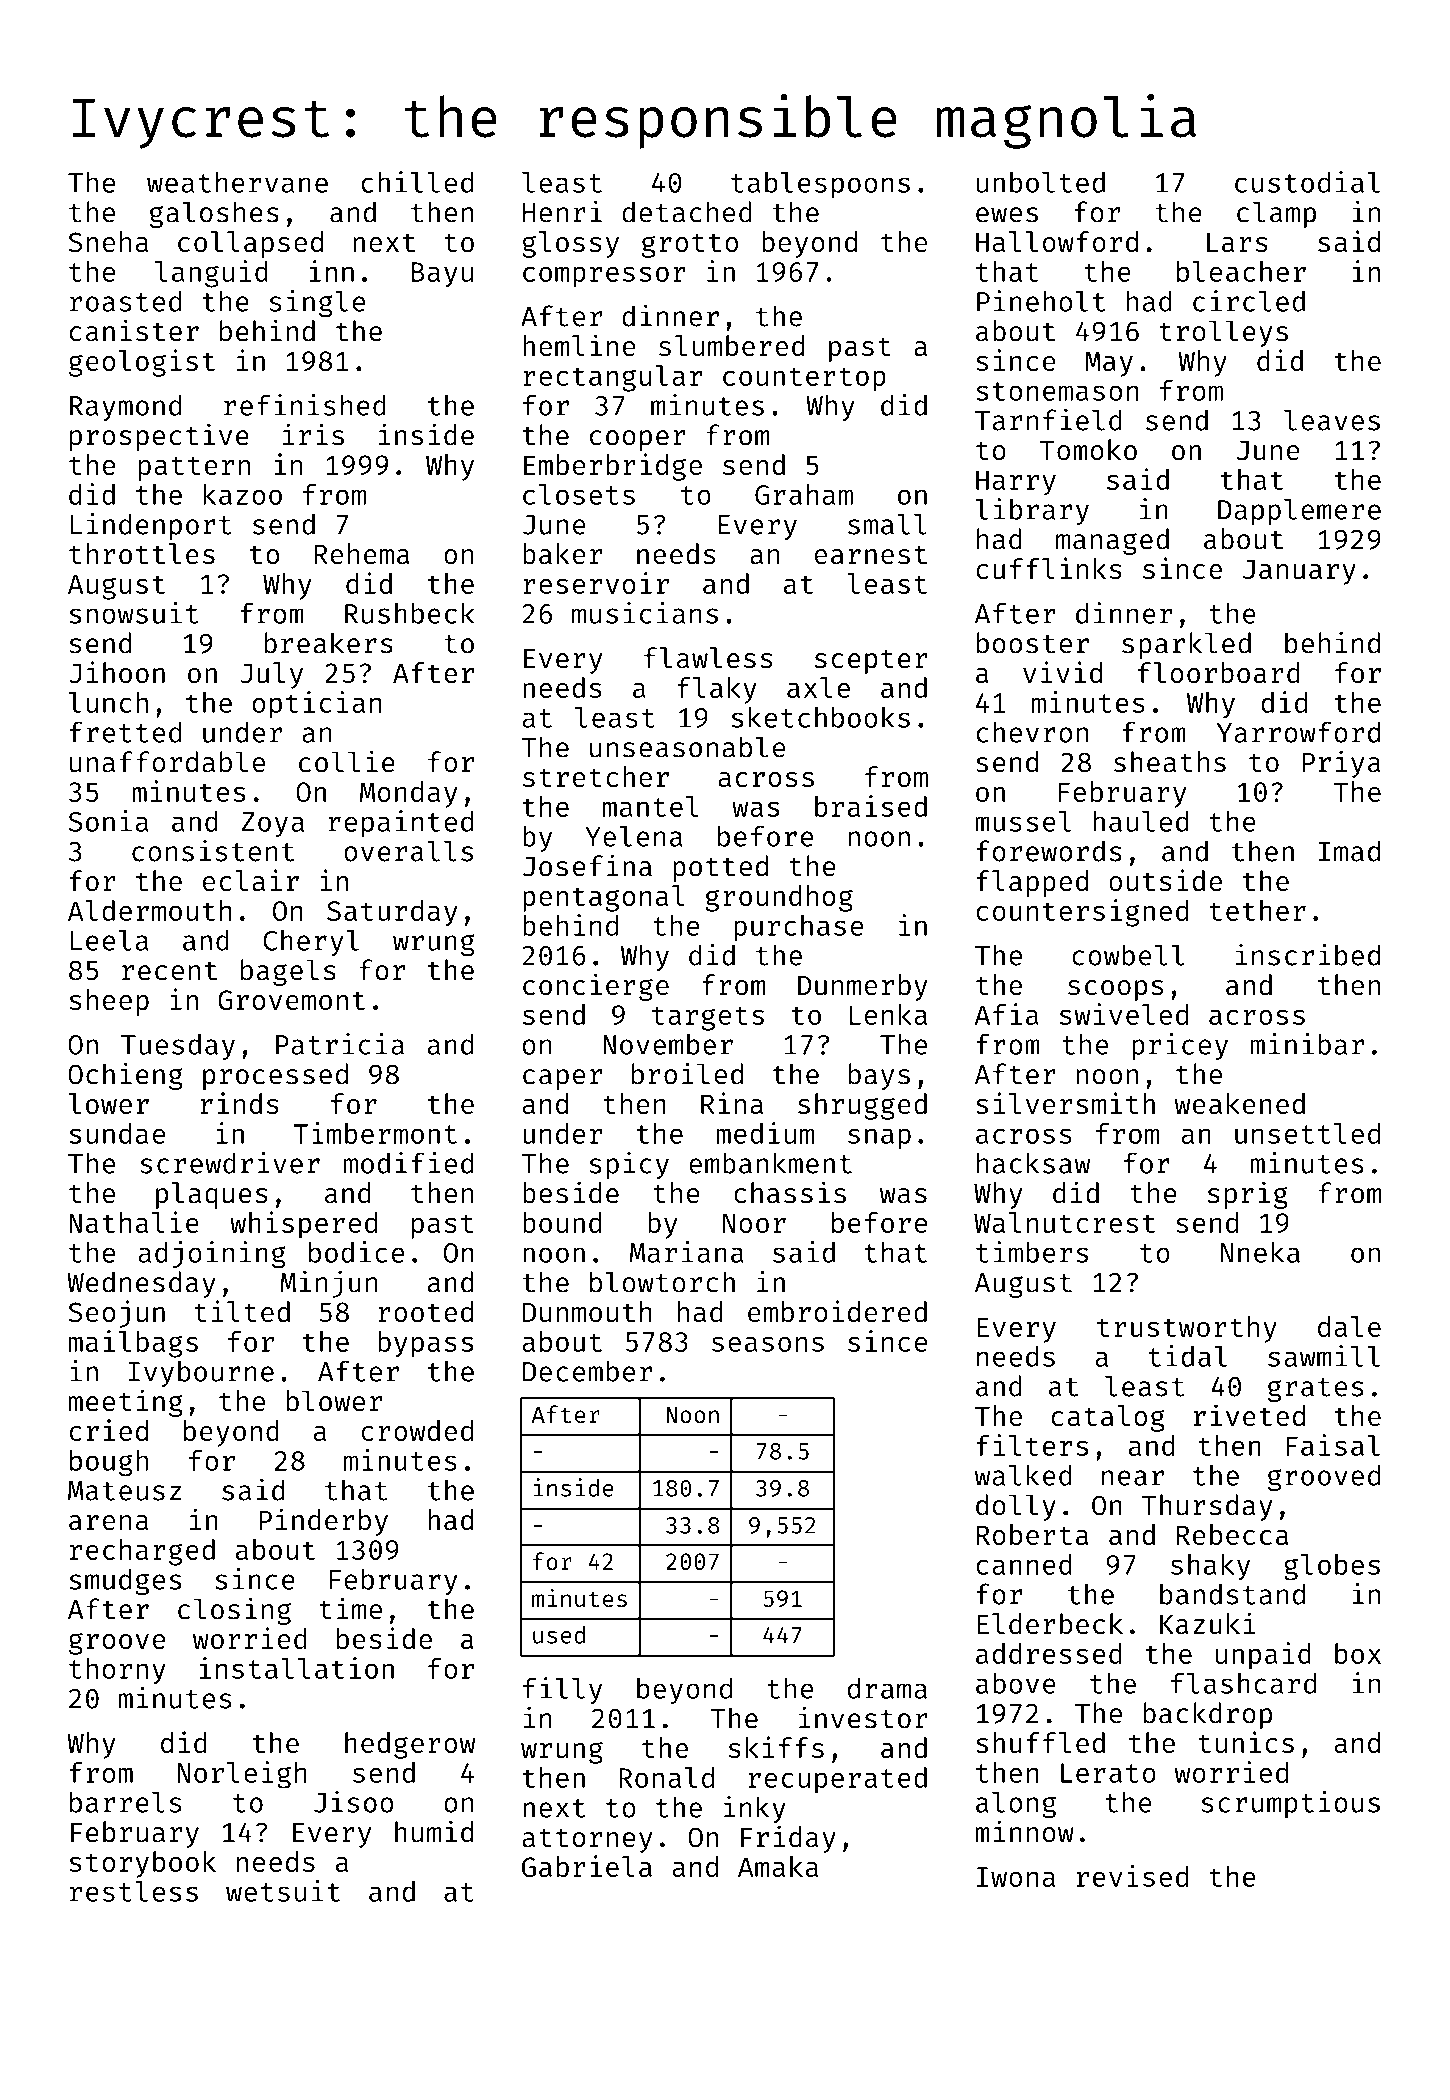 Image resolution: width=1450 pixels, height=2100 pixels. What do you see at coordinates (1057, 391) in the page?
I see `stonemason` at bounding box center [1057, 391].
